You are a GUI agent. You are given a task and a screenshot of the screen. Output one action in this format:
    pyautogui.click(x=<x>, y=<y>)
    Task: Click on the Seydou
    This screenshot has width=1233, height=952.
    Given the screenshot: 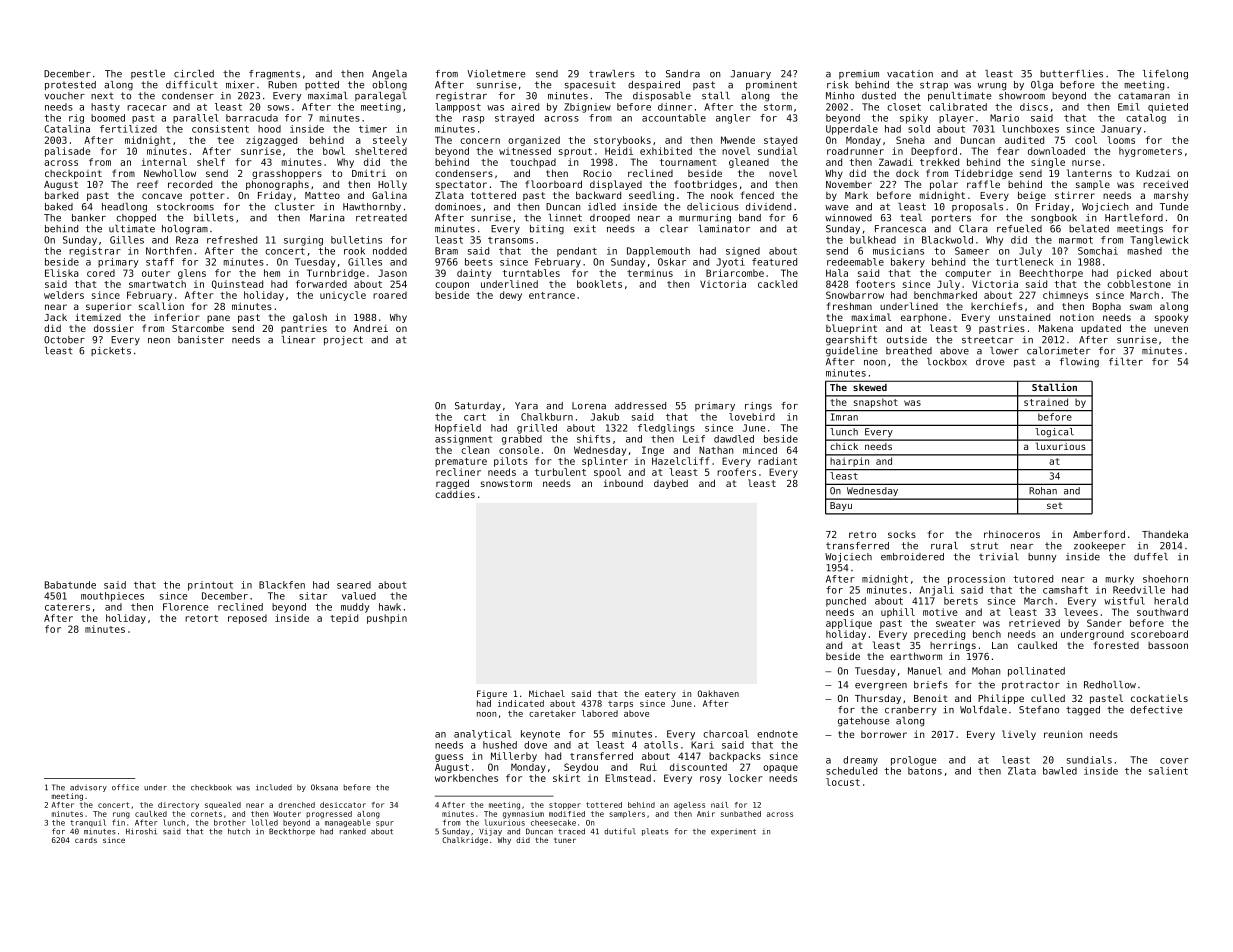 What is the action you would take?
    pyautogui.click(x=581, y=768)
